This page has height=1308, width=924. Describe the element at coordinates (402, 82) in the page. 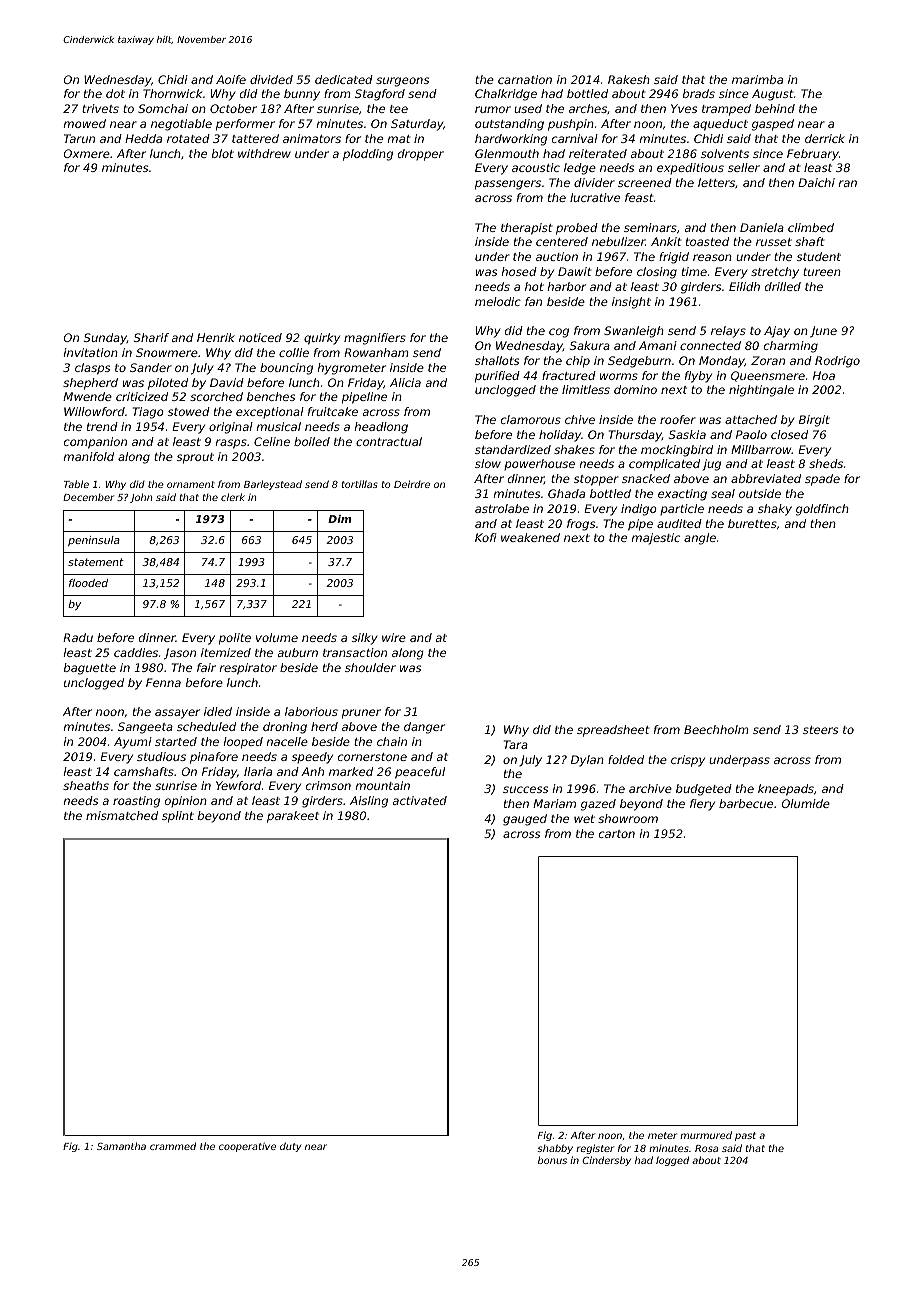

I see `surgeons` at that location.
